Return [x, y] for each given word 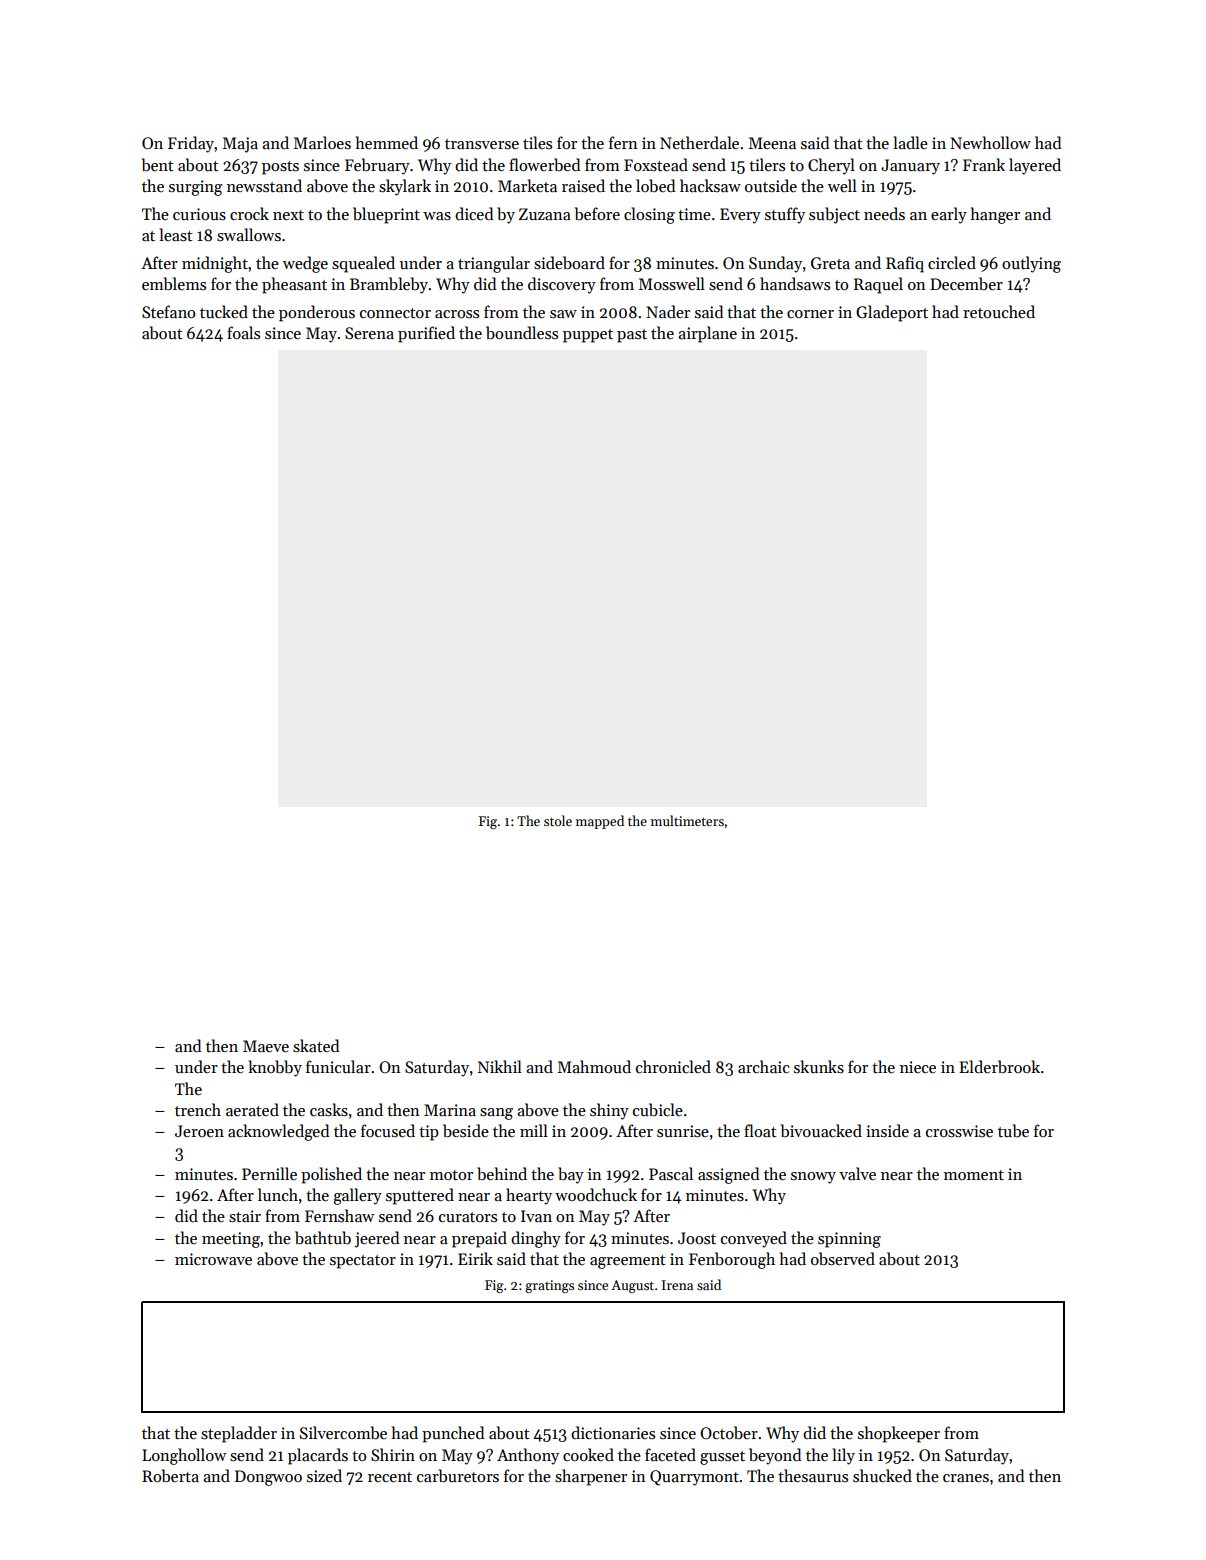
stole [558, 820]
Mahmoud [594, 1066]
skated [316, 1046]
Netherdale [699, 142]
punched [453, 1434]
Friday [191, 144]
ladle [910, 142]
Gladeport [892, 313]
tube [1013, 1131]
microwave [213, 1259]
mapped [600, 822]
